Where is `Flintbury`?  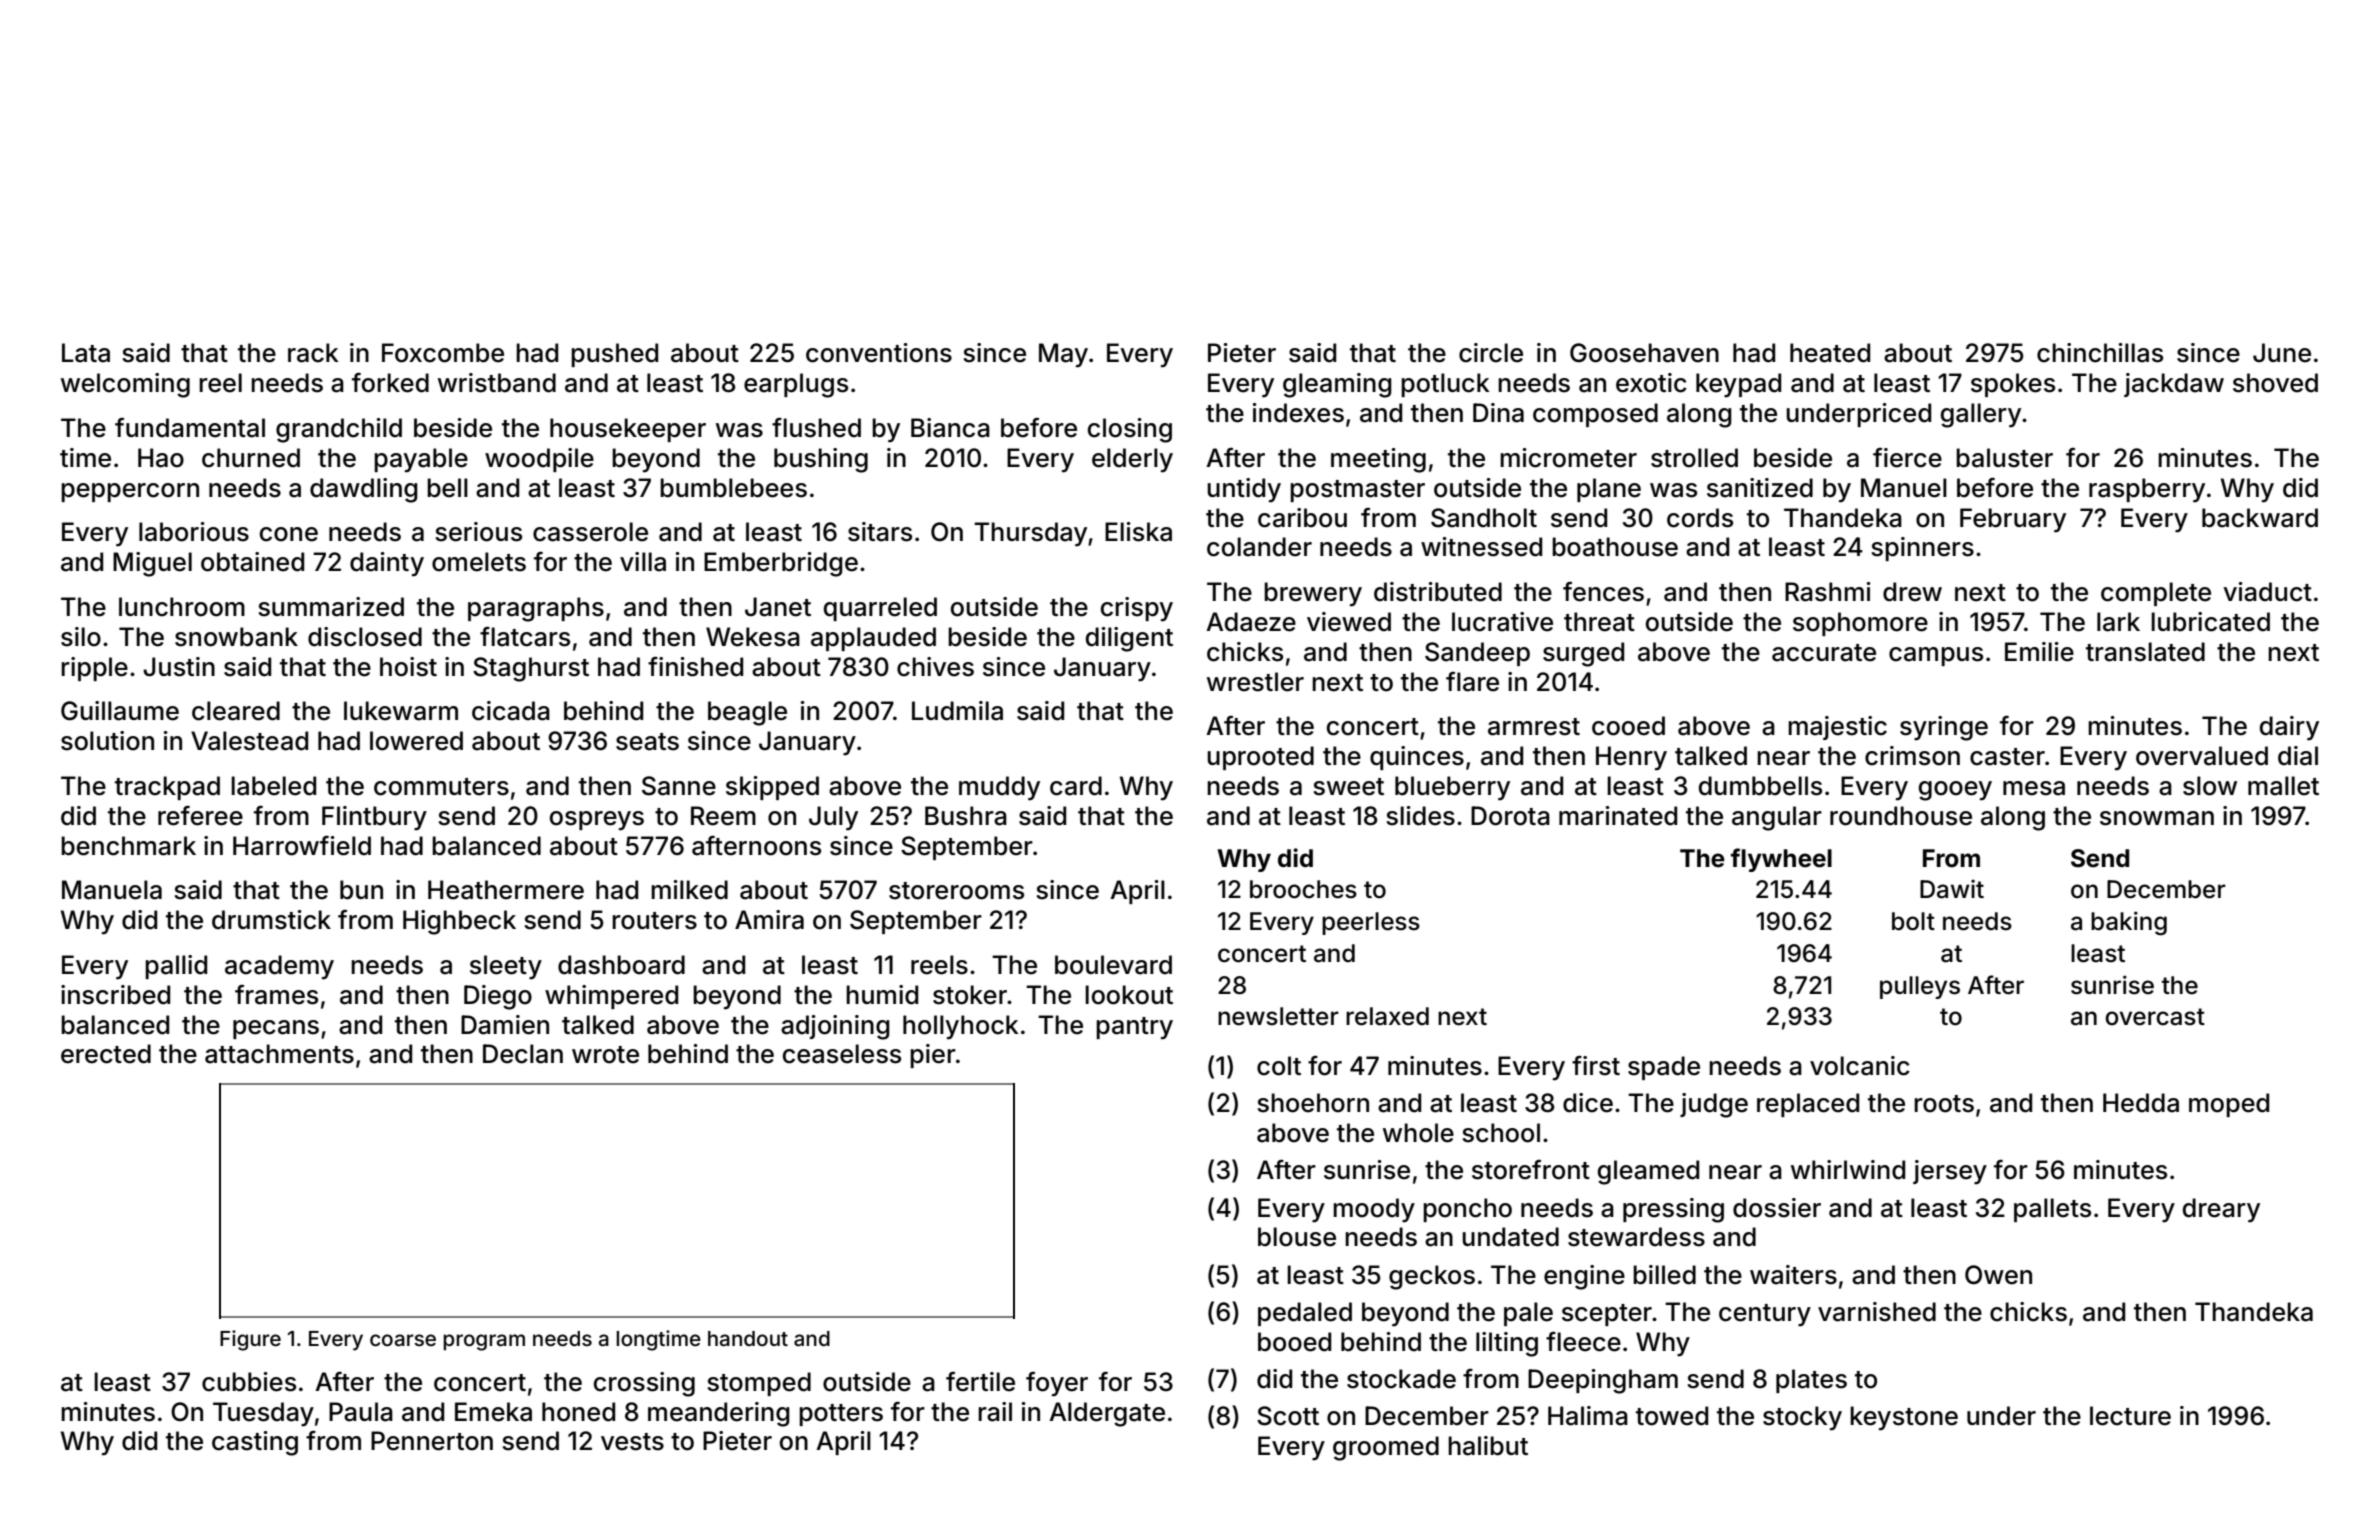 Flintbury is located at coordinates (374, 818).
